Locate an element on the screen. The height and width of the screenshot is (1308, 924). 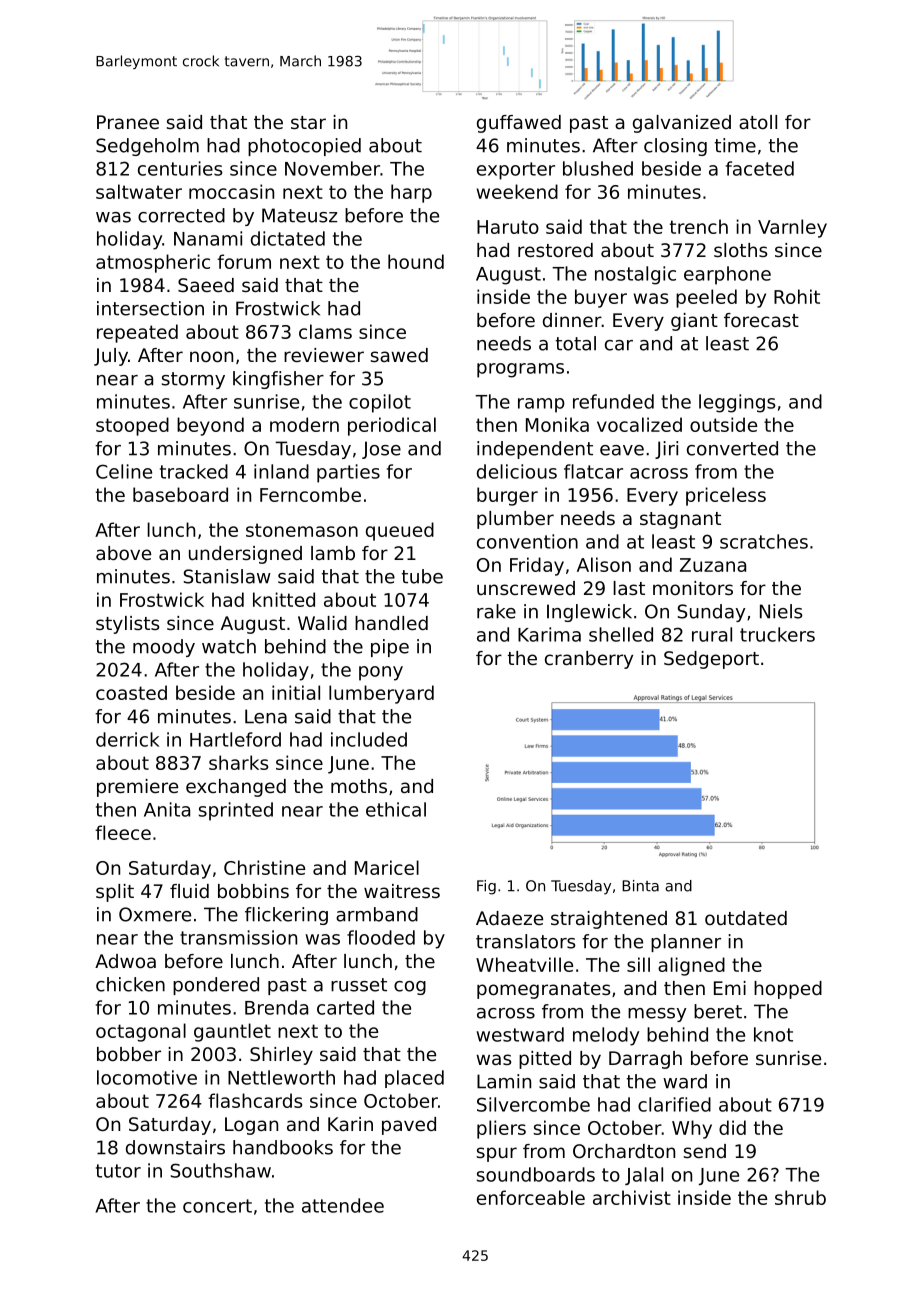
refunded is located at coordinates (613, 401).
